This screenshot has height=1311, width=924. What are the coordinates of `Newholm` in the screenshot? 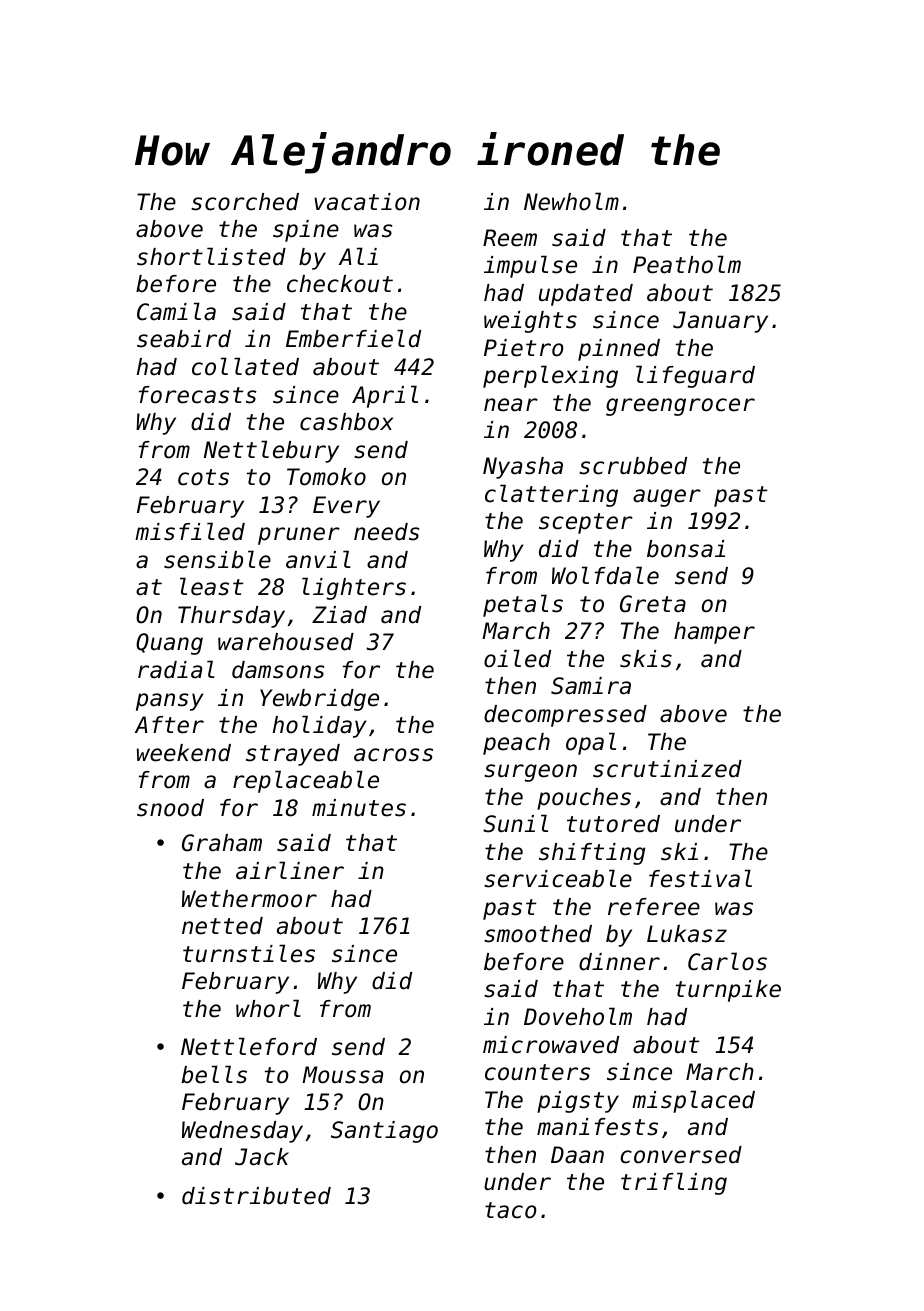 It's located at (571, 201).
